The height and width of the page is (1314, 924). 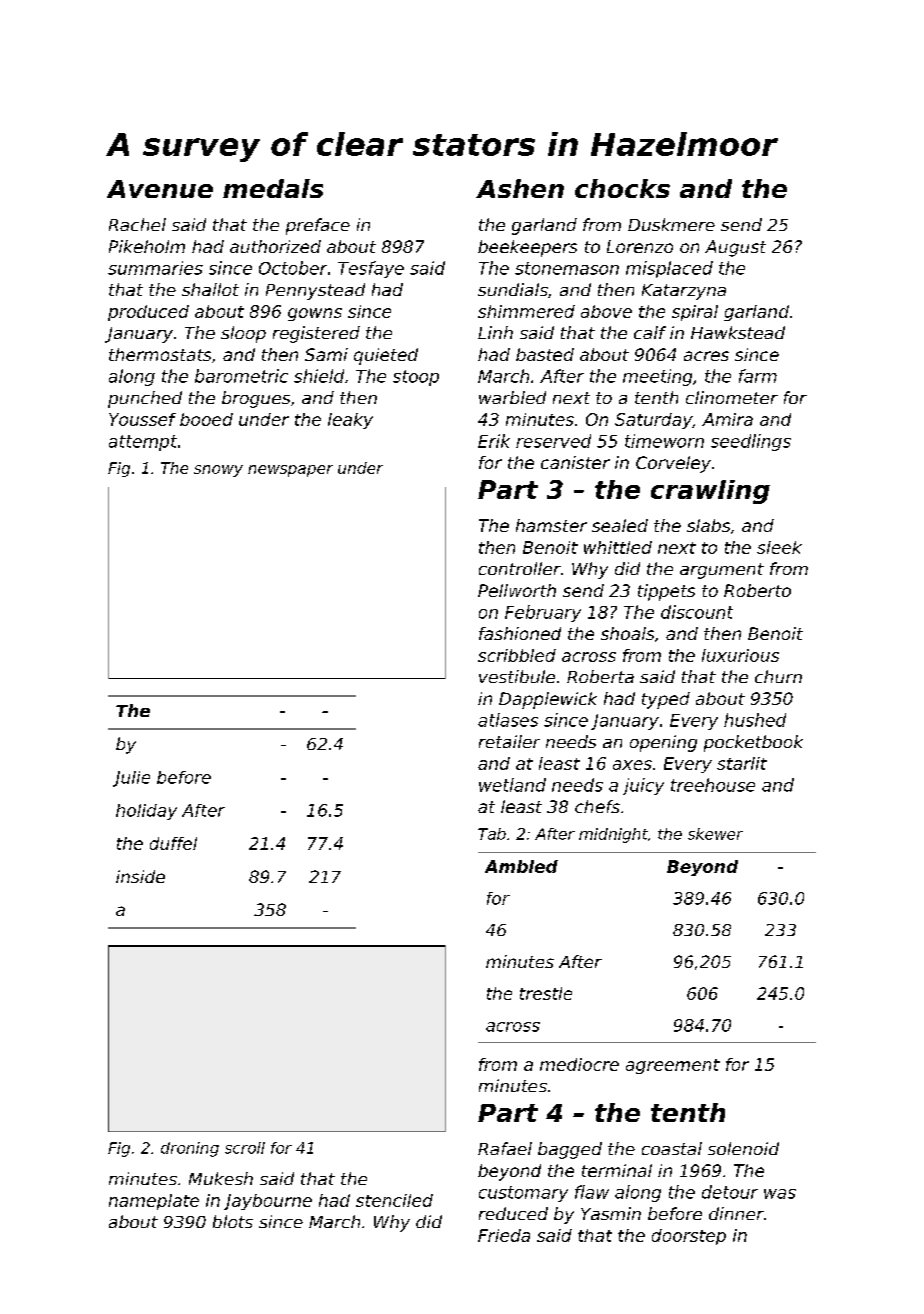 What do you see at coordinates (131, 779) in the page?
I see `Julie` at bounding box center [131, 779].
